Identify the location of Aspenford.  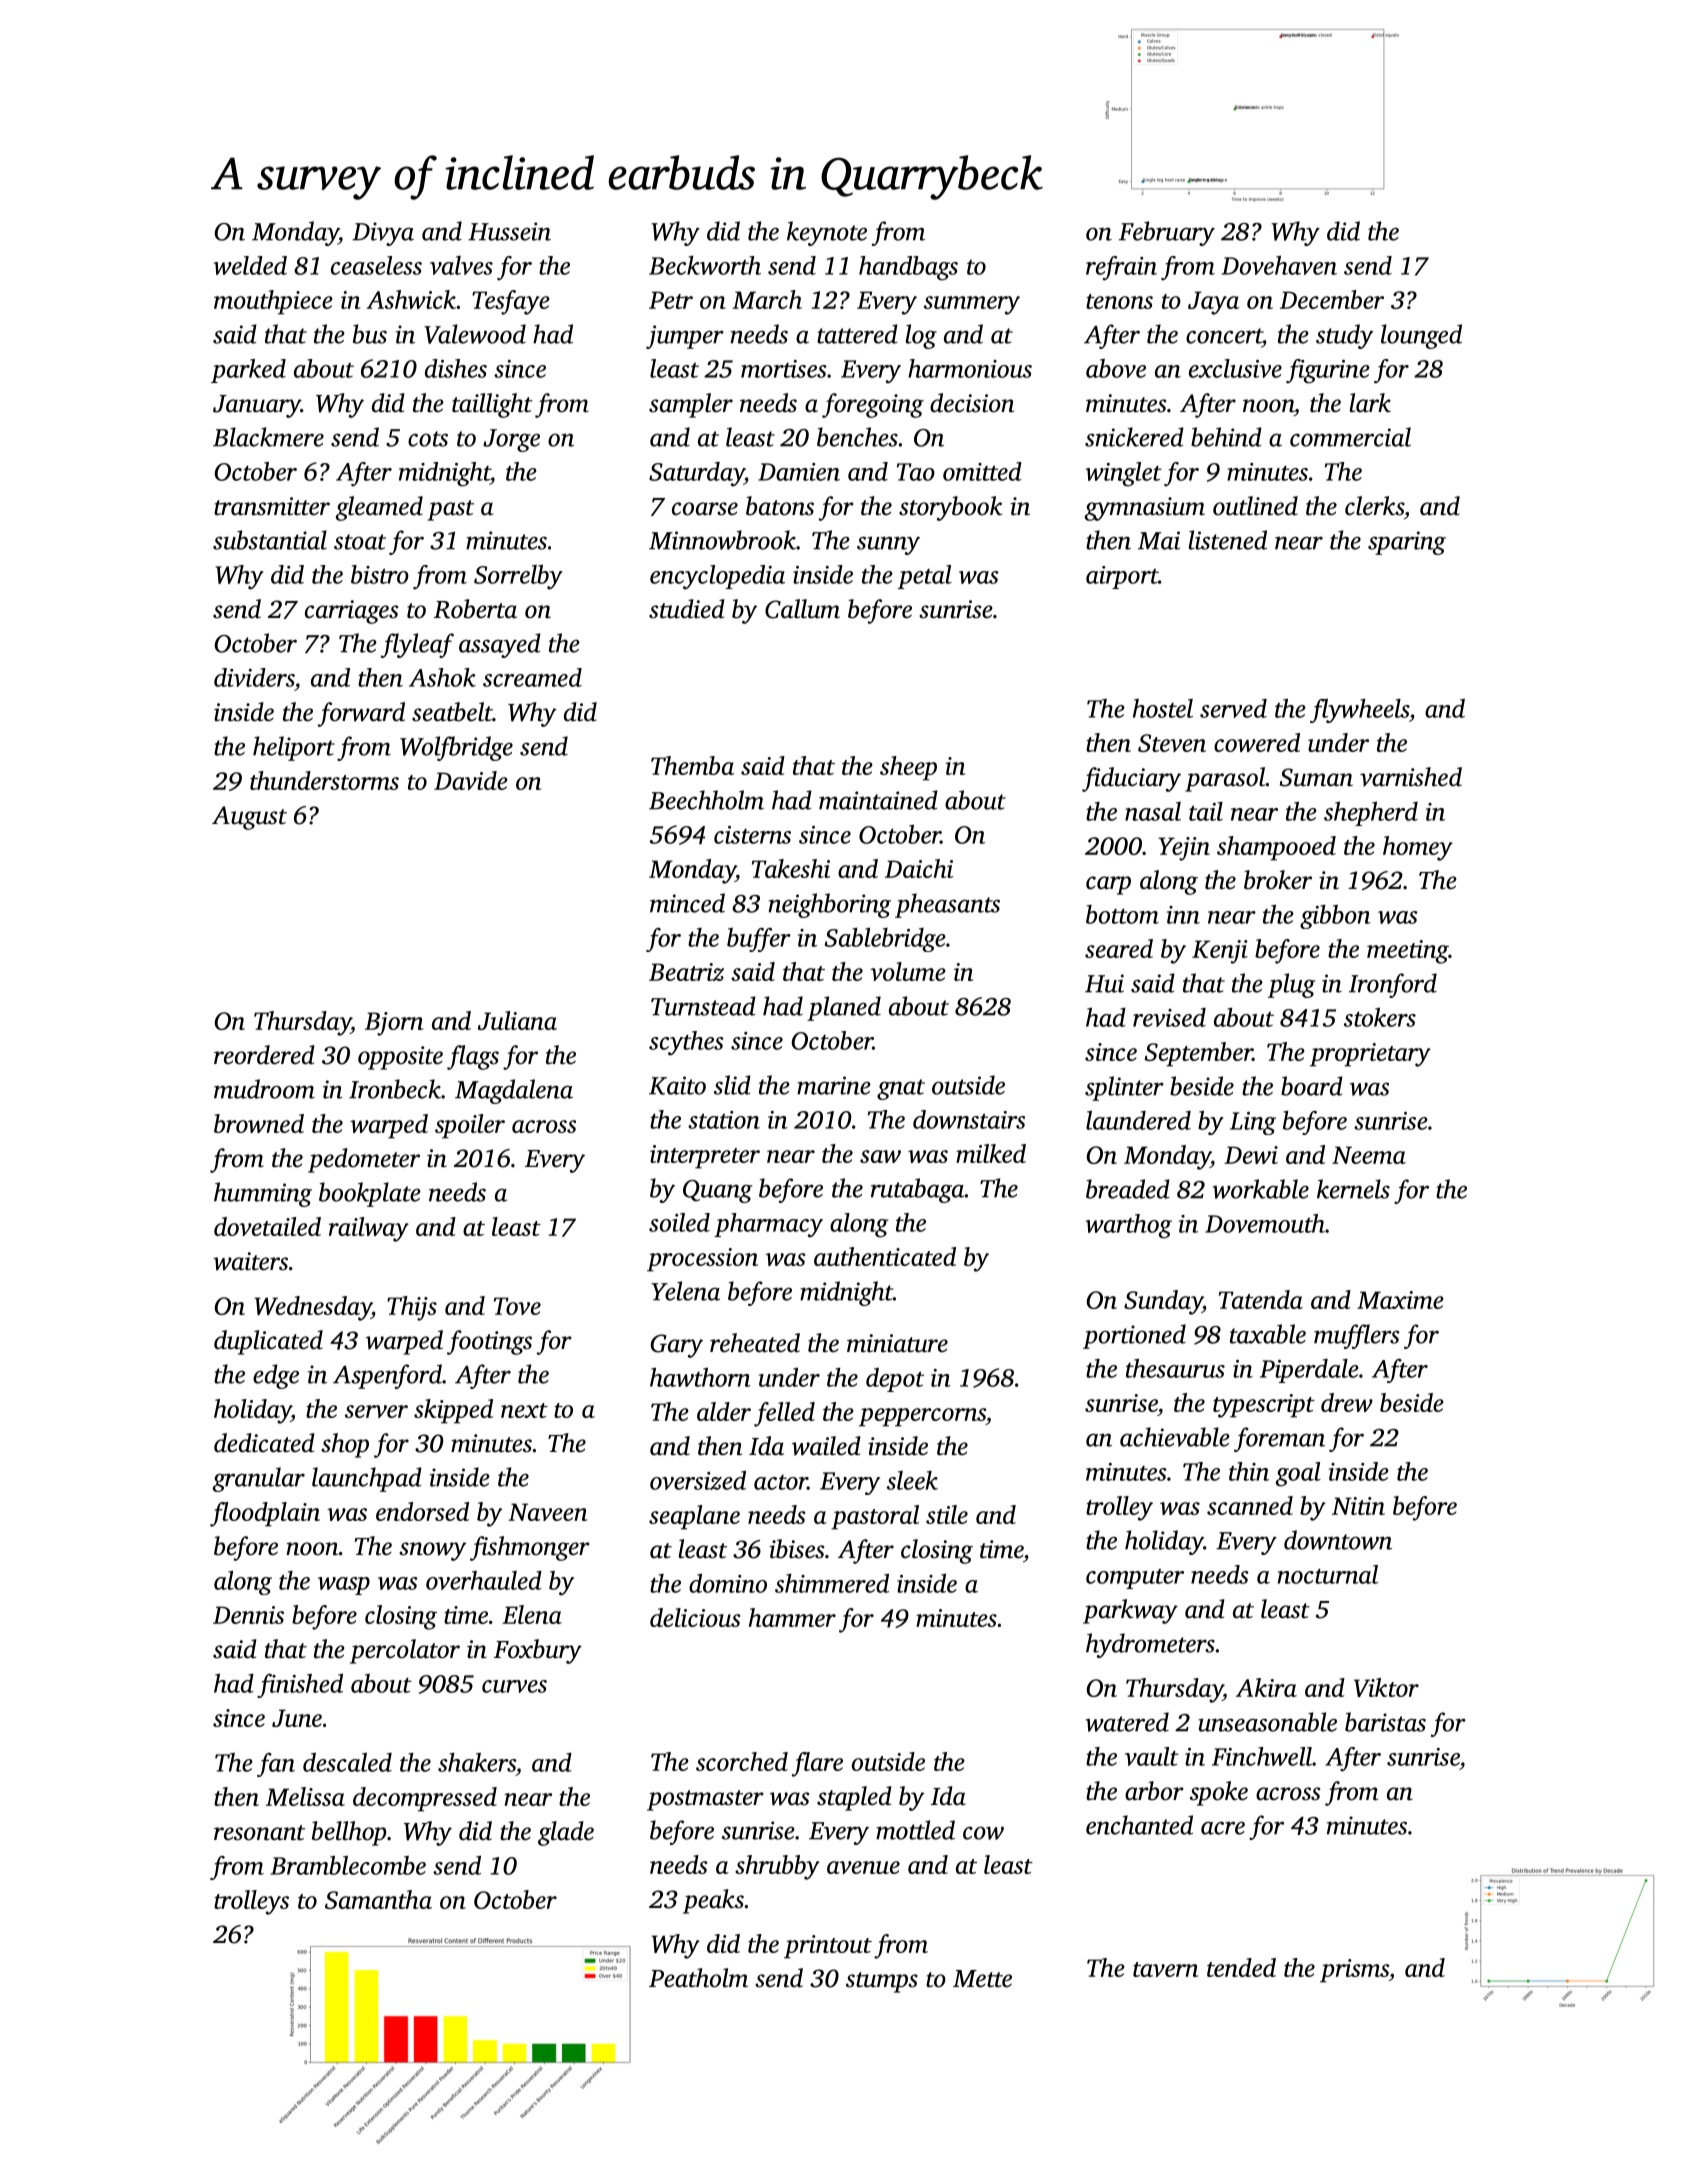
(387, 1376).
